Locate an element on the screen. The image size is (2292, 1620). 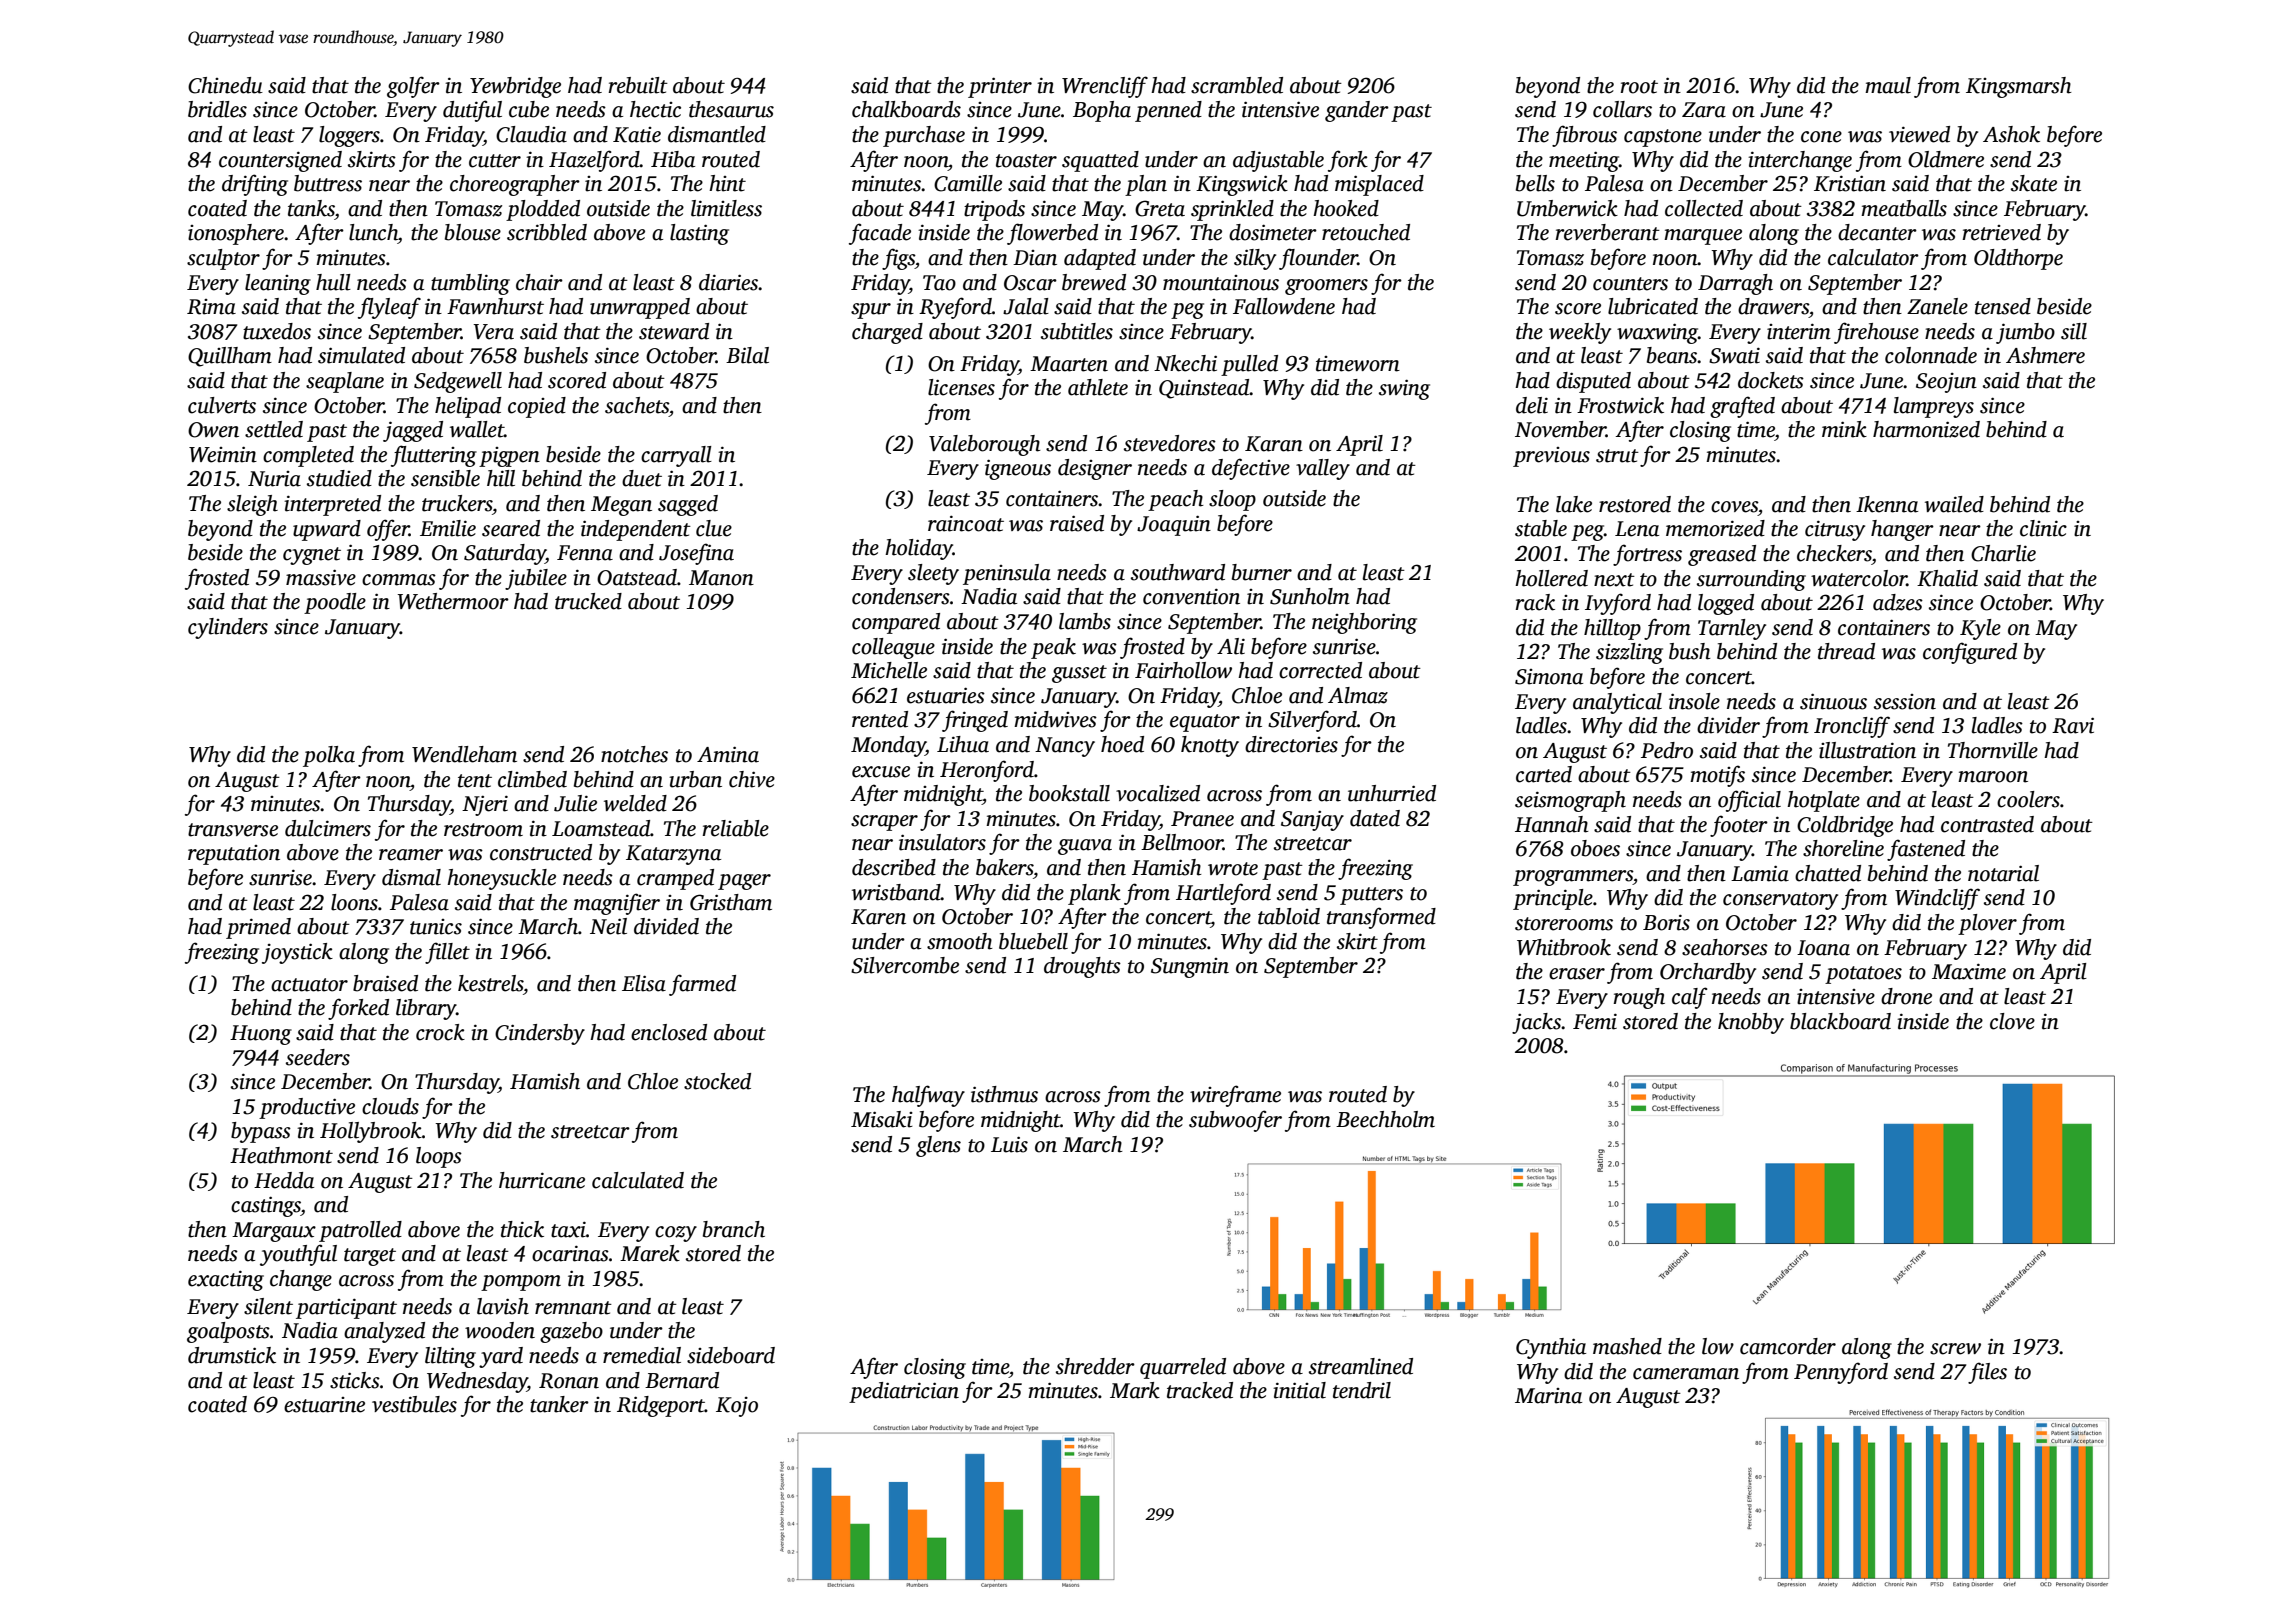
maul is located at coordinates (1888, 85).
